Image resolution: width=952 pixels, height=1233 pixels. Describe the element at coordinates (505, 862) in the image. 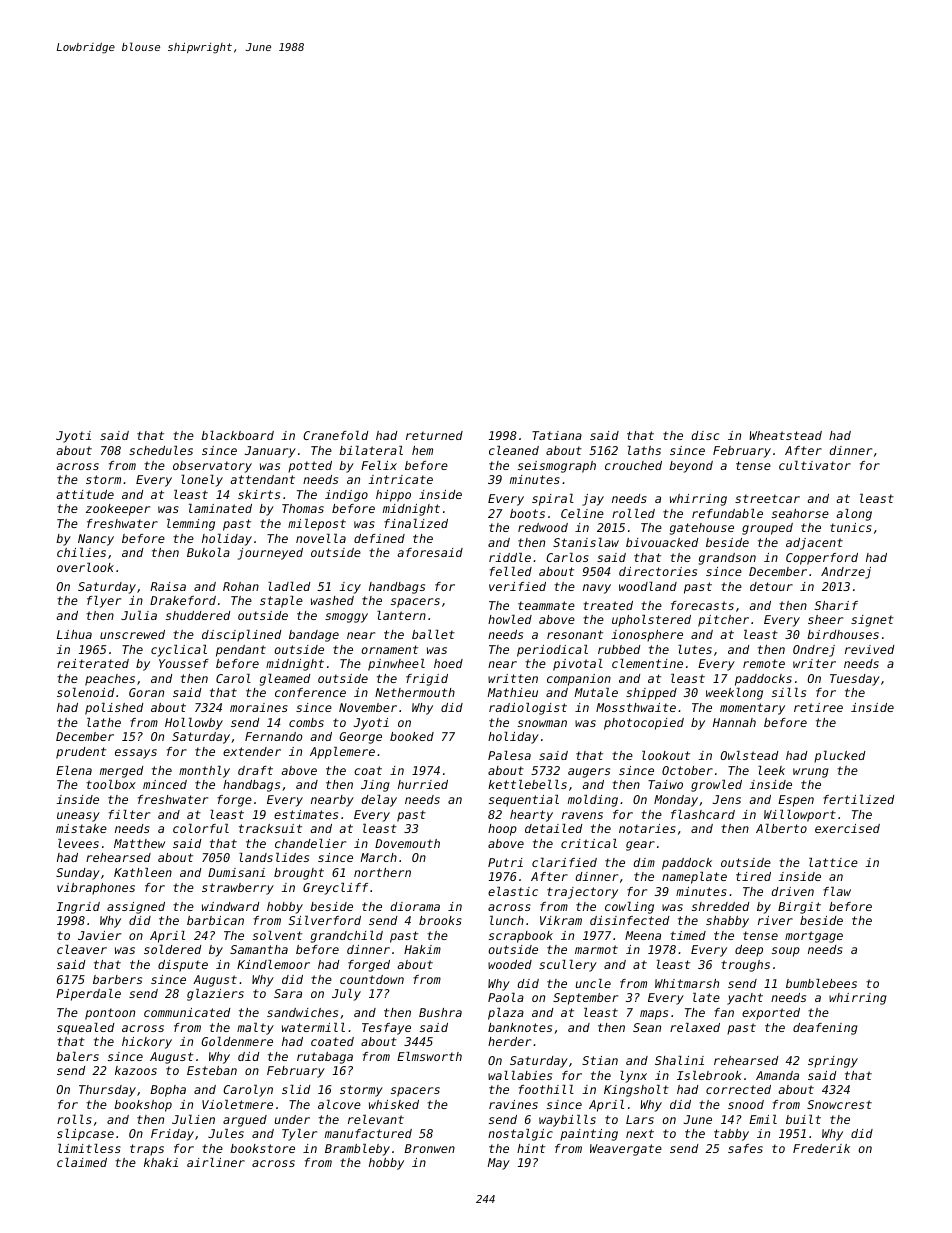

I see `Putri` at that location.
